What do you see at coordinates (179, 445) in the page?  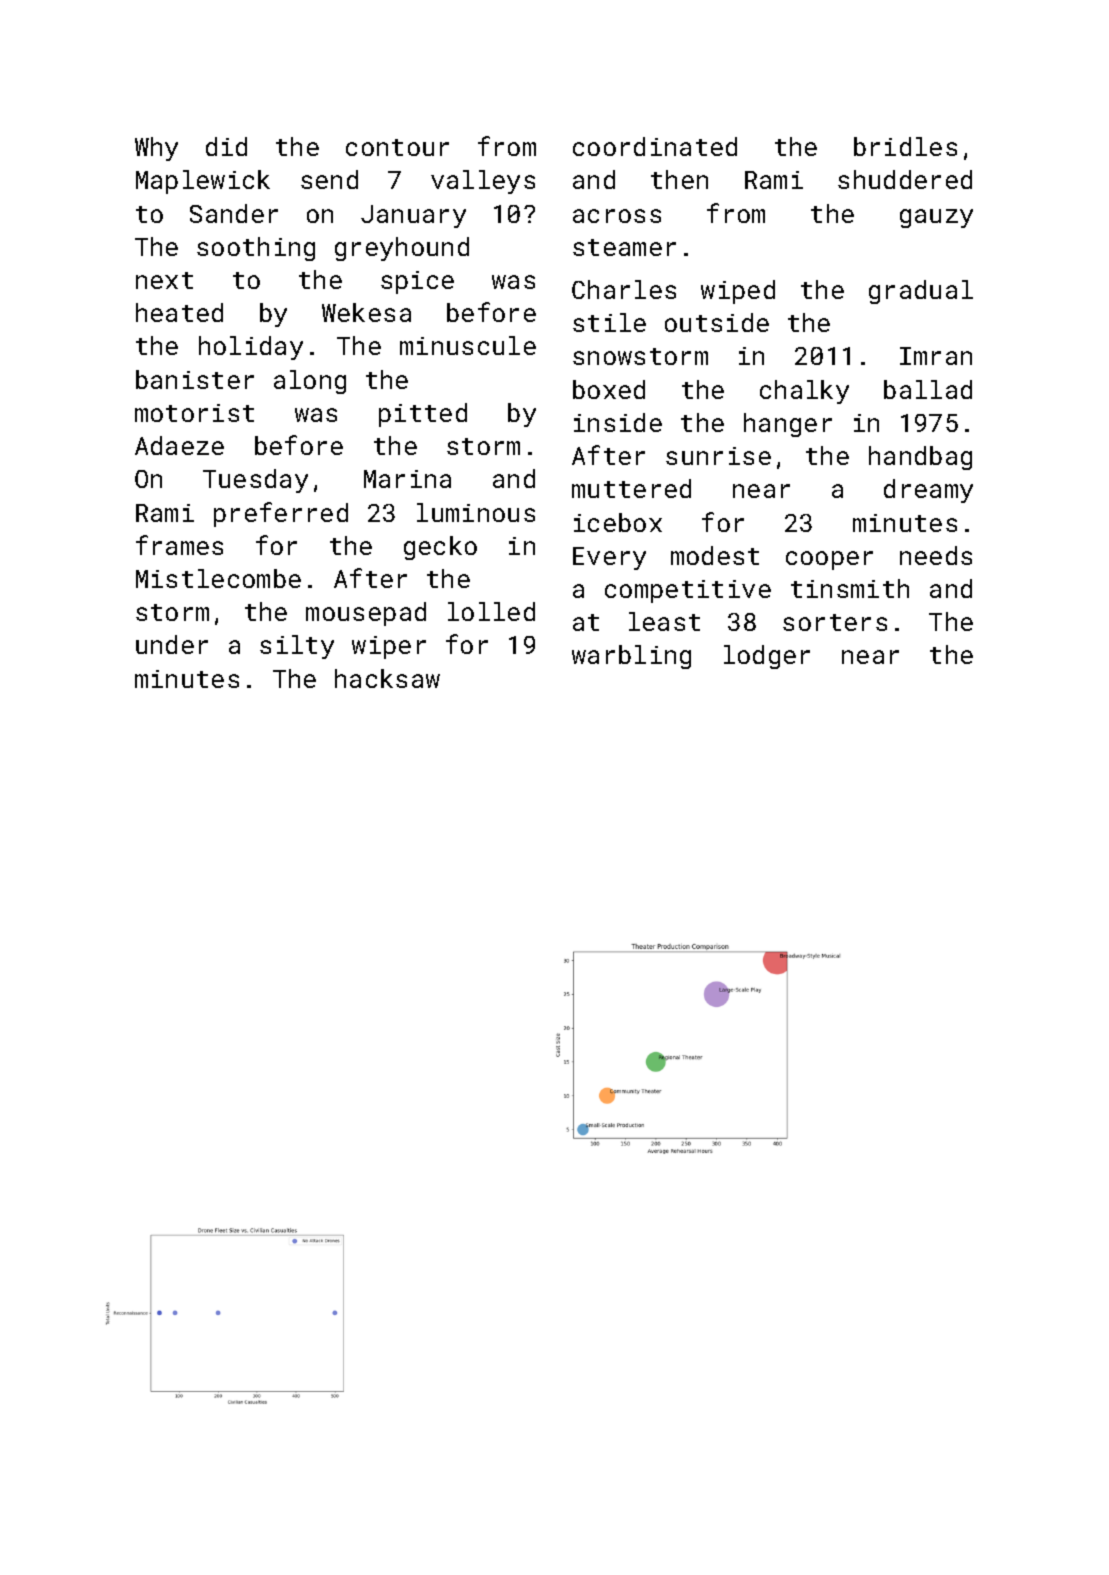 I see `Adaeze` at bounding box center [179, 445].
